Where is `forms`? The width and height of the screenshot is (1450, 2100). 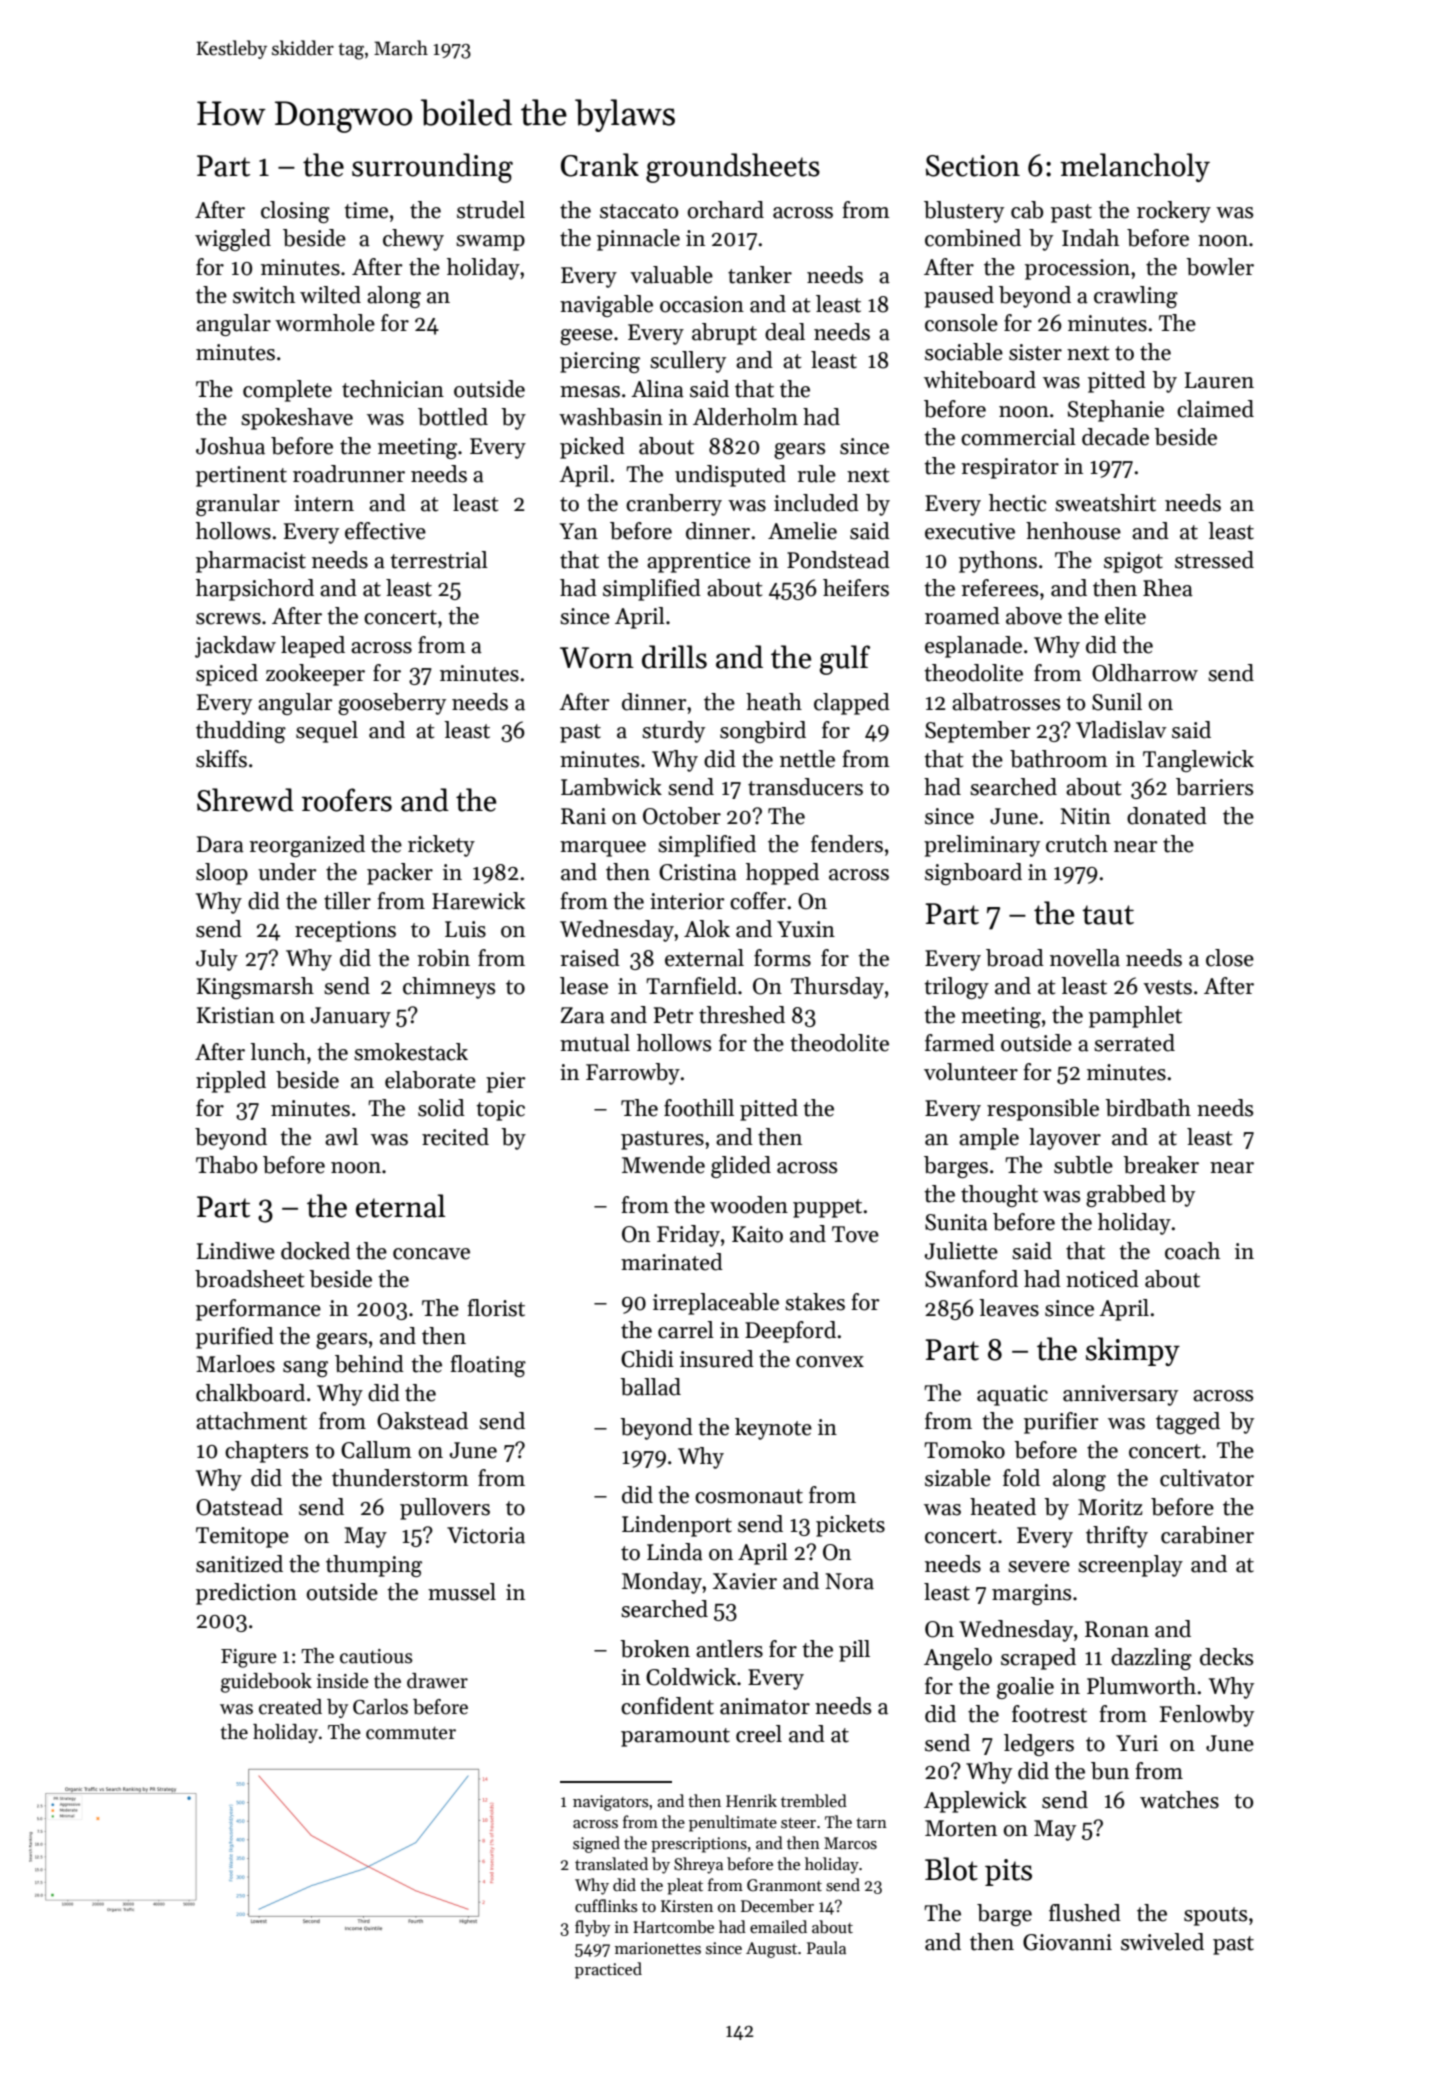 forms is located at coordinates (782, 958).
